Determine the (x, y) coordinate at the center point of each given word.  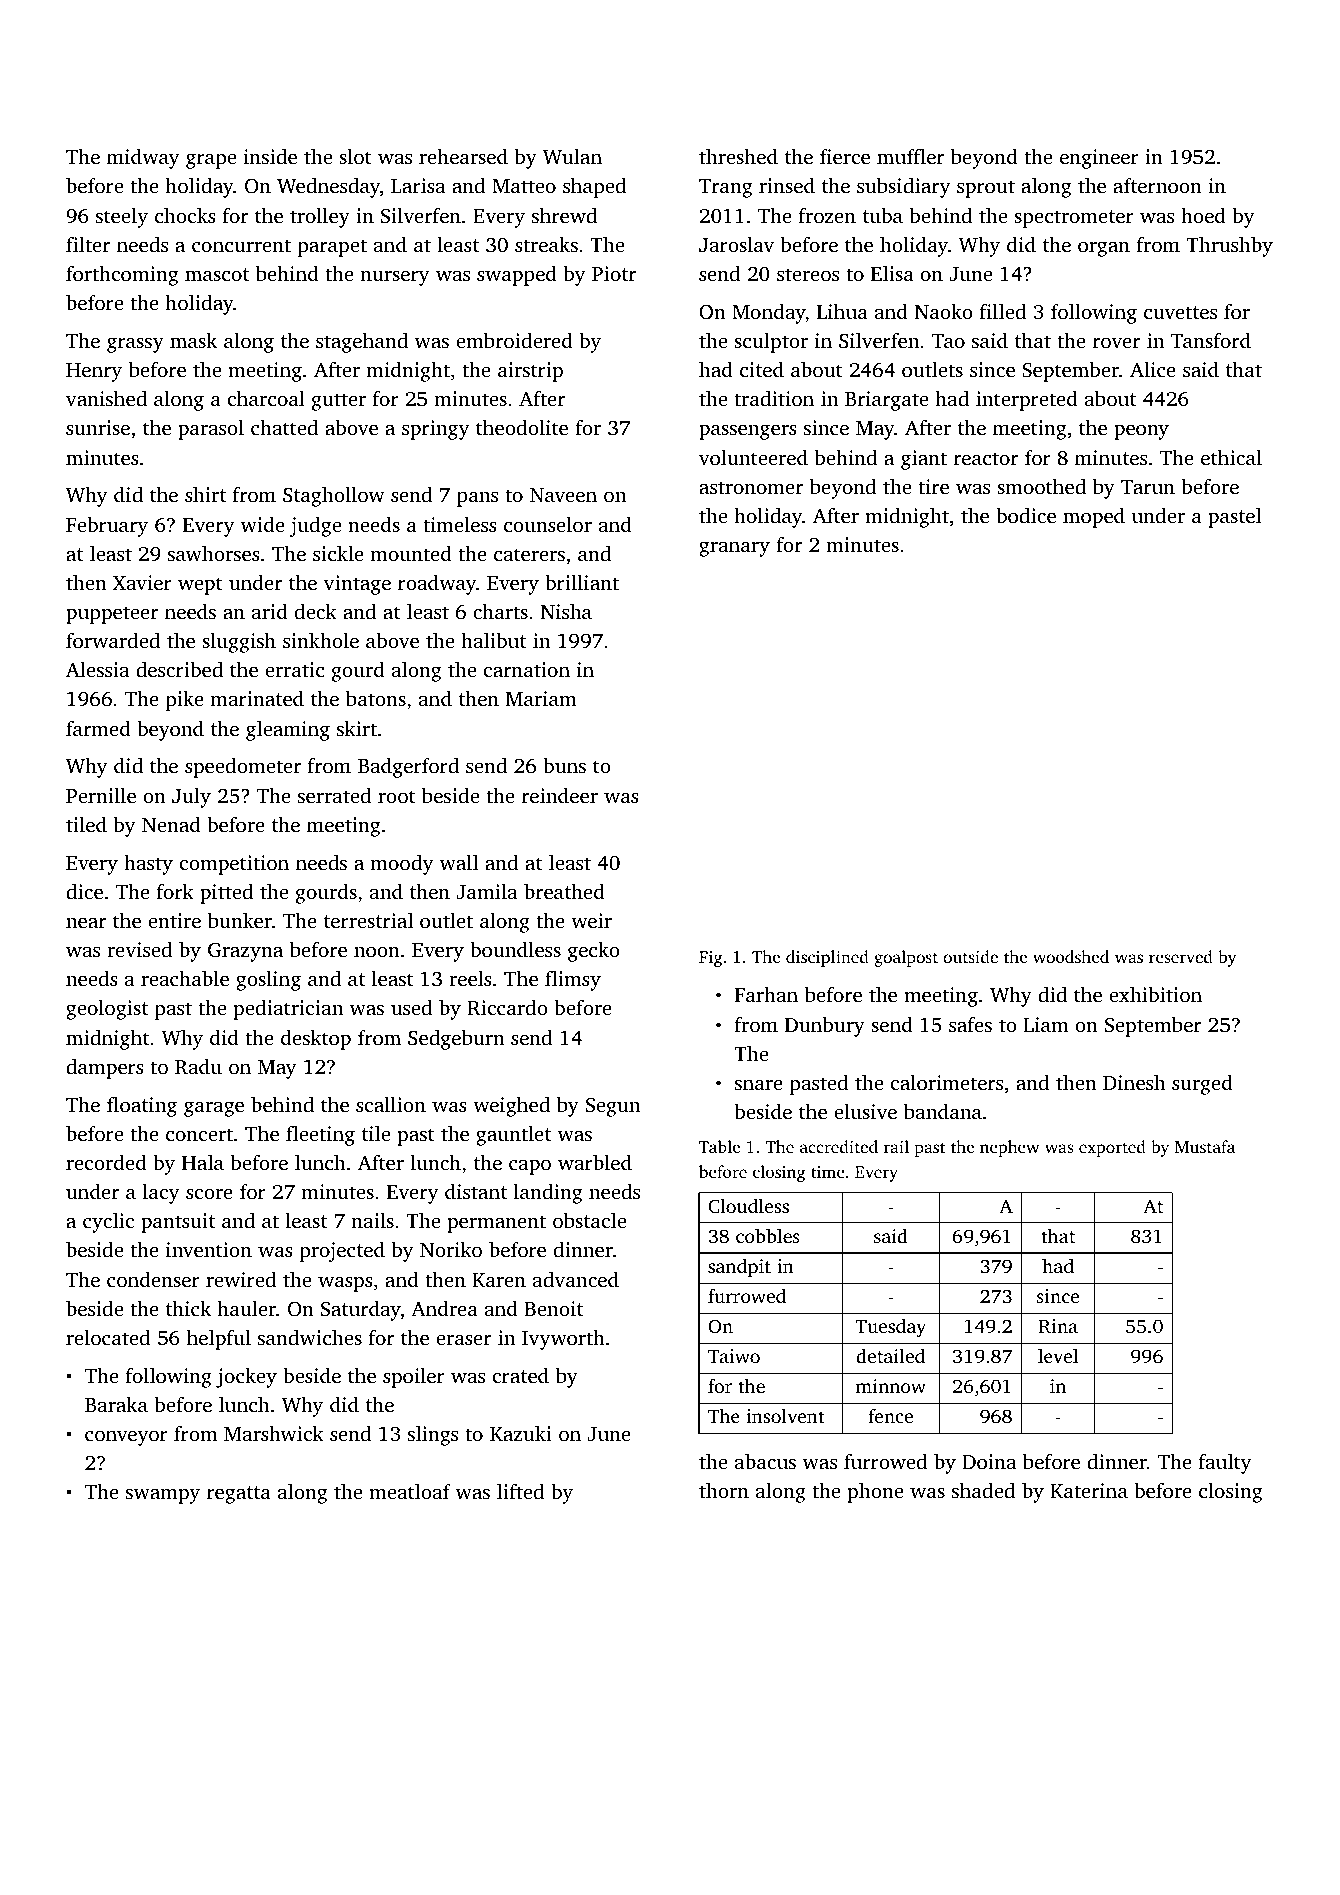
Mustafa (1205, 1146)
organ (1104, 249)
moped (1094, 517)
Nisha (566, 611)
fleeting (320, 1135)
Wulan (572, 156)
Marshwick (274, 1433)
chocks (185, 215)
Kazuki (521, 1433)
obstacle (589, 1220)
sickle (338, 553)
